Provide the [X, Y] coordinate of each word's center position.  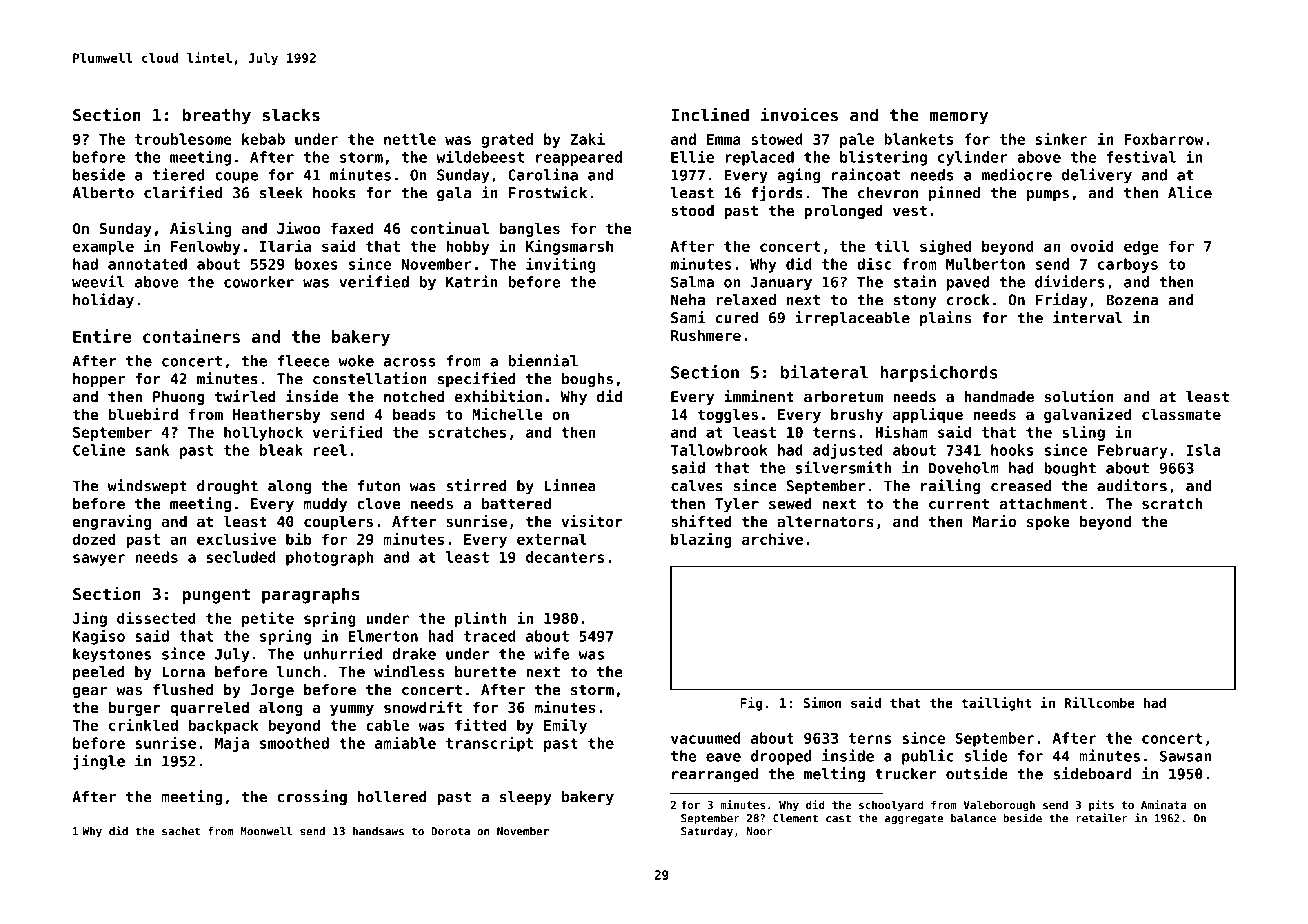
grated [507, 140]
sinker [1062, 138]
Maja [232, 744]
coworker [259, 282]
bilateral [824, 372]
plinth [481, 619]
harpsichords [939, 373]
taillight [996, 704]
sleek [281, 193]
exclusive [236, 539]
